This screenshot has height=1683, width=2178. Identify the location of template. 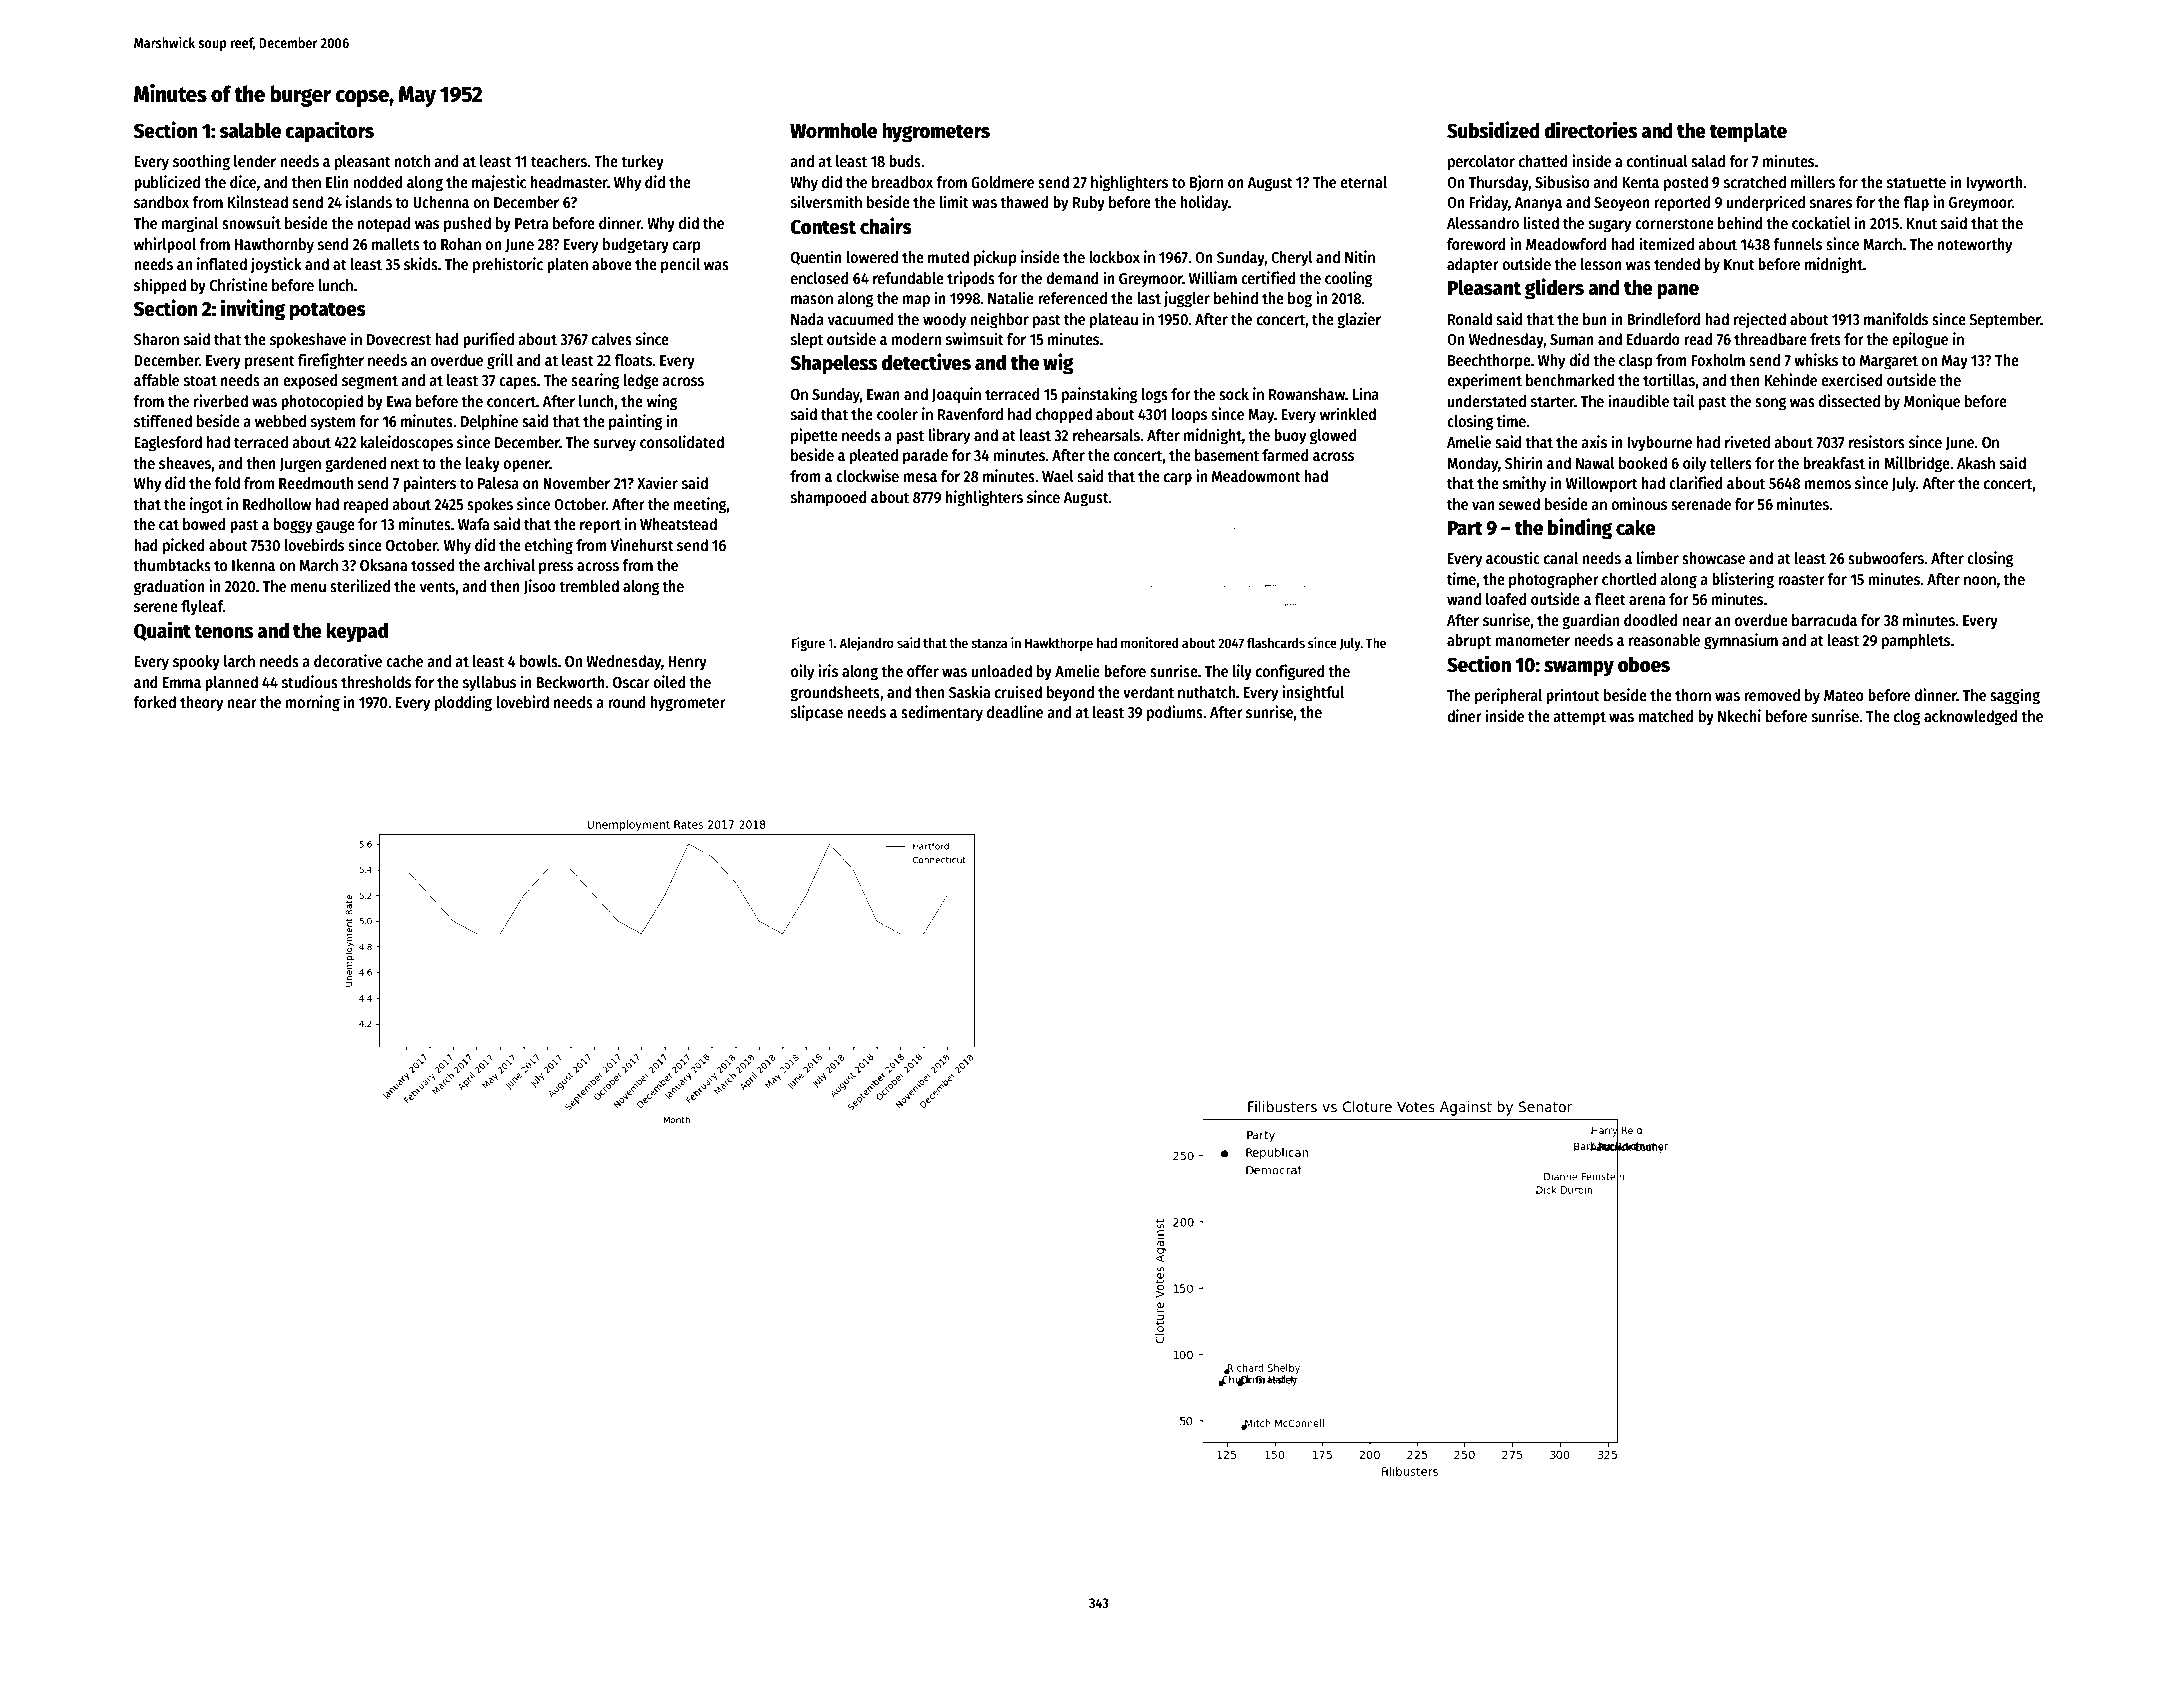
(1748, 132).
